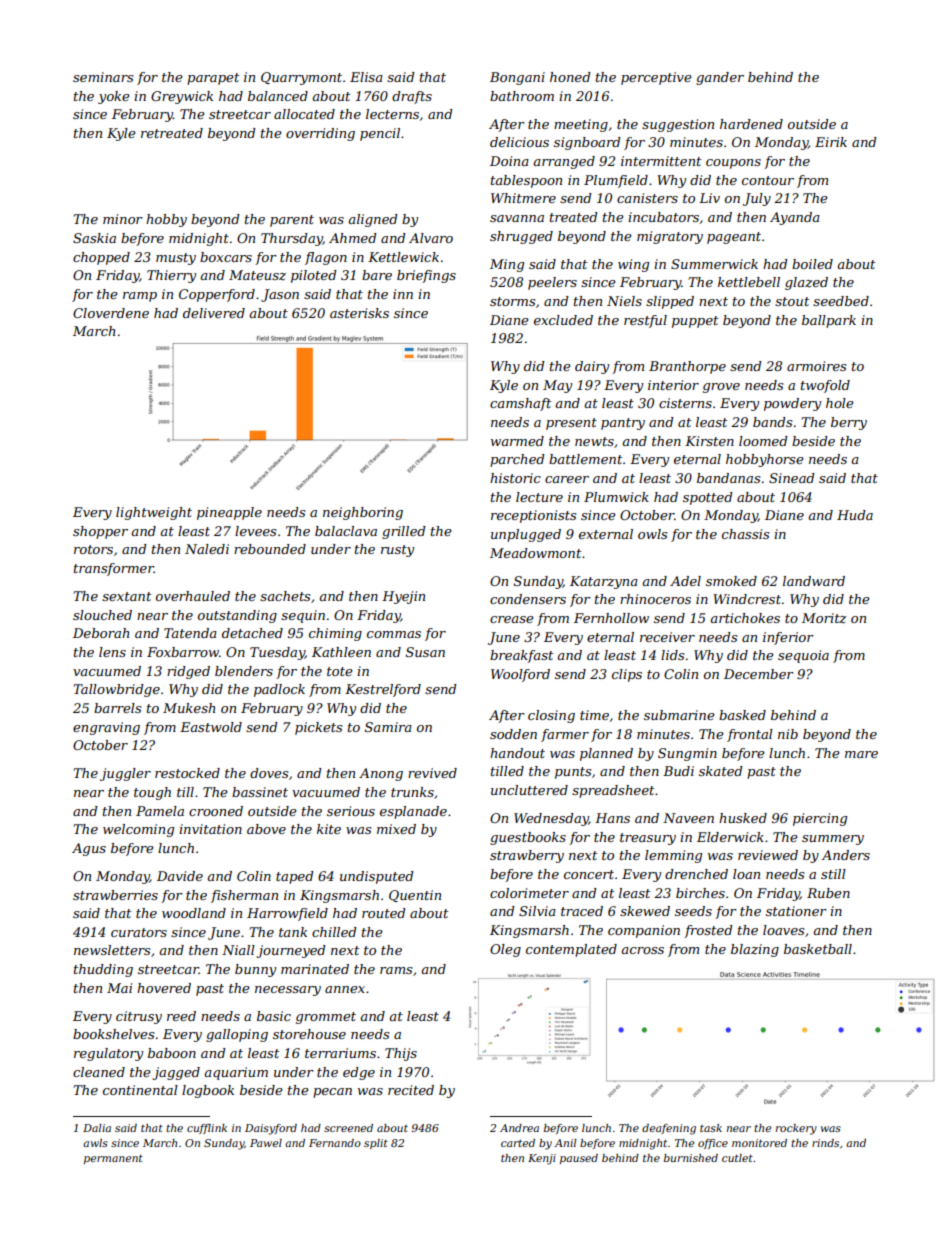  What do you see at coordinates (377, 275) in the screenshot?
I see `bare` at bounding box center [377, 275].
